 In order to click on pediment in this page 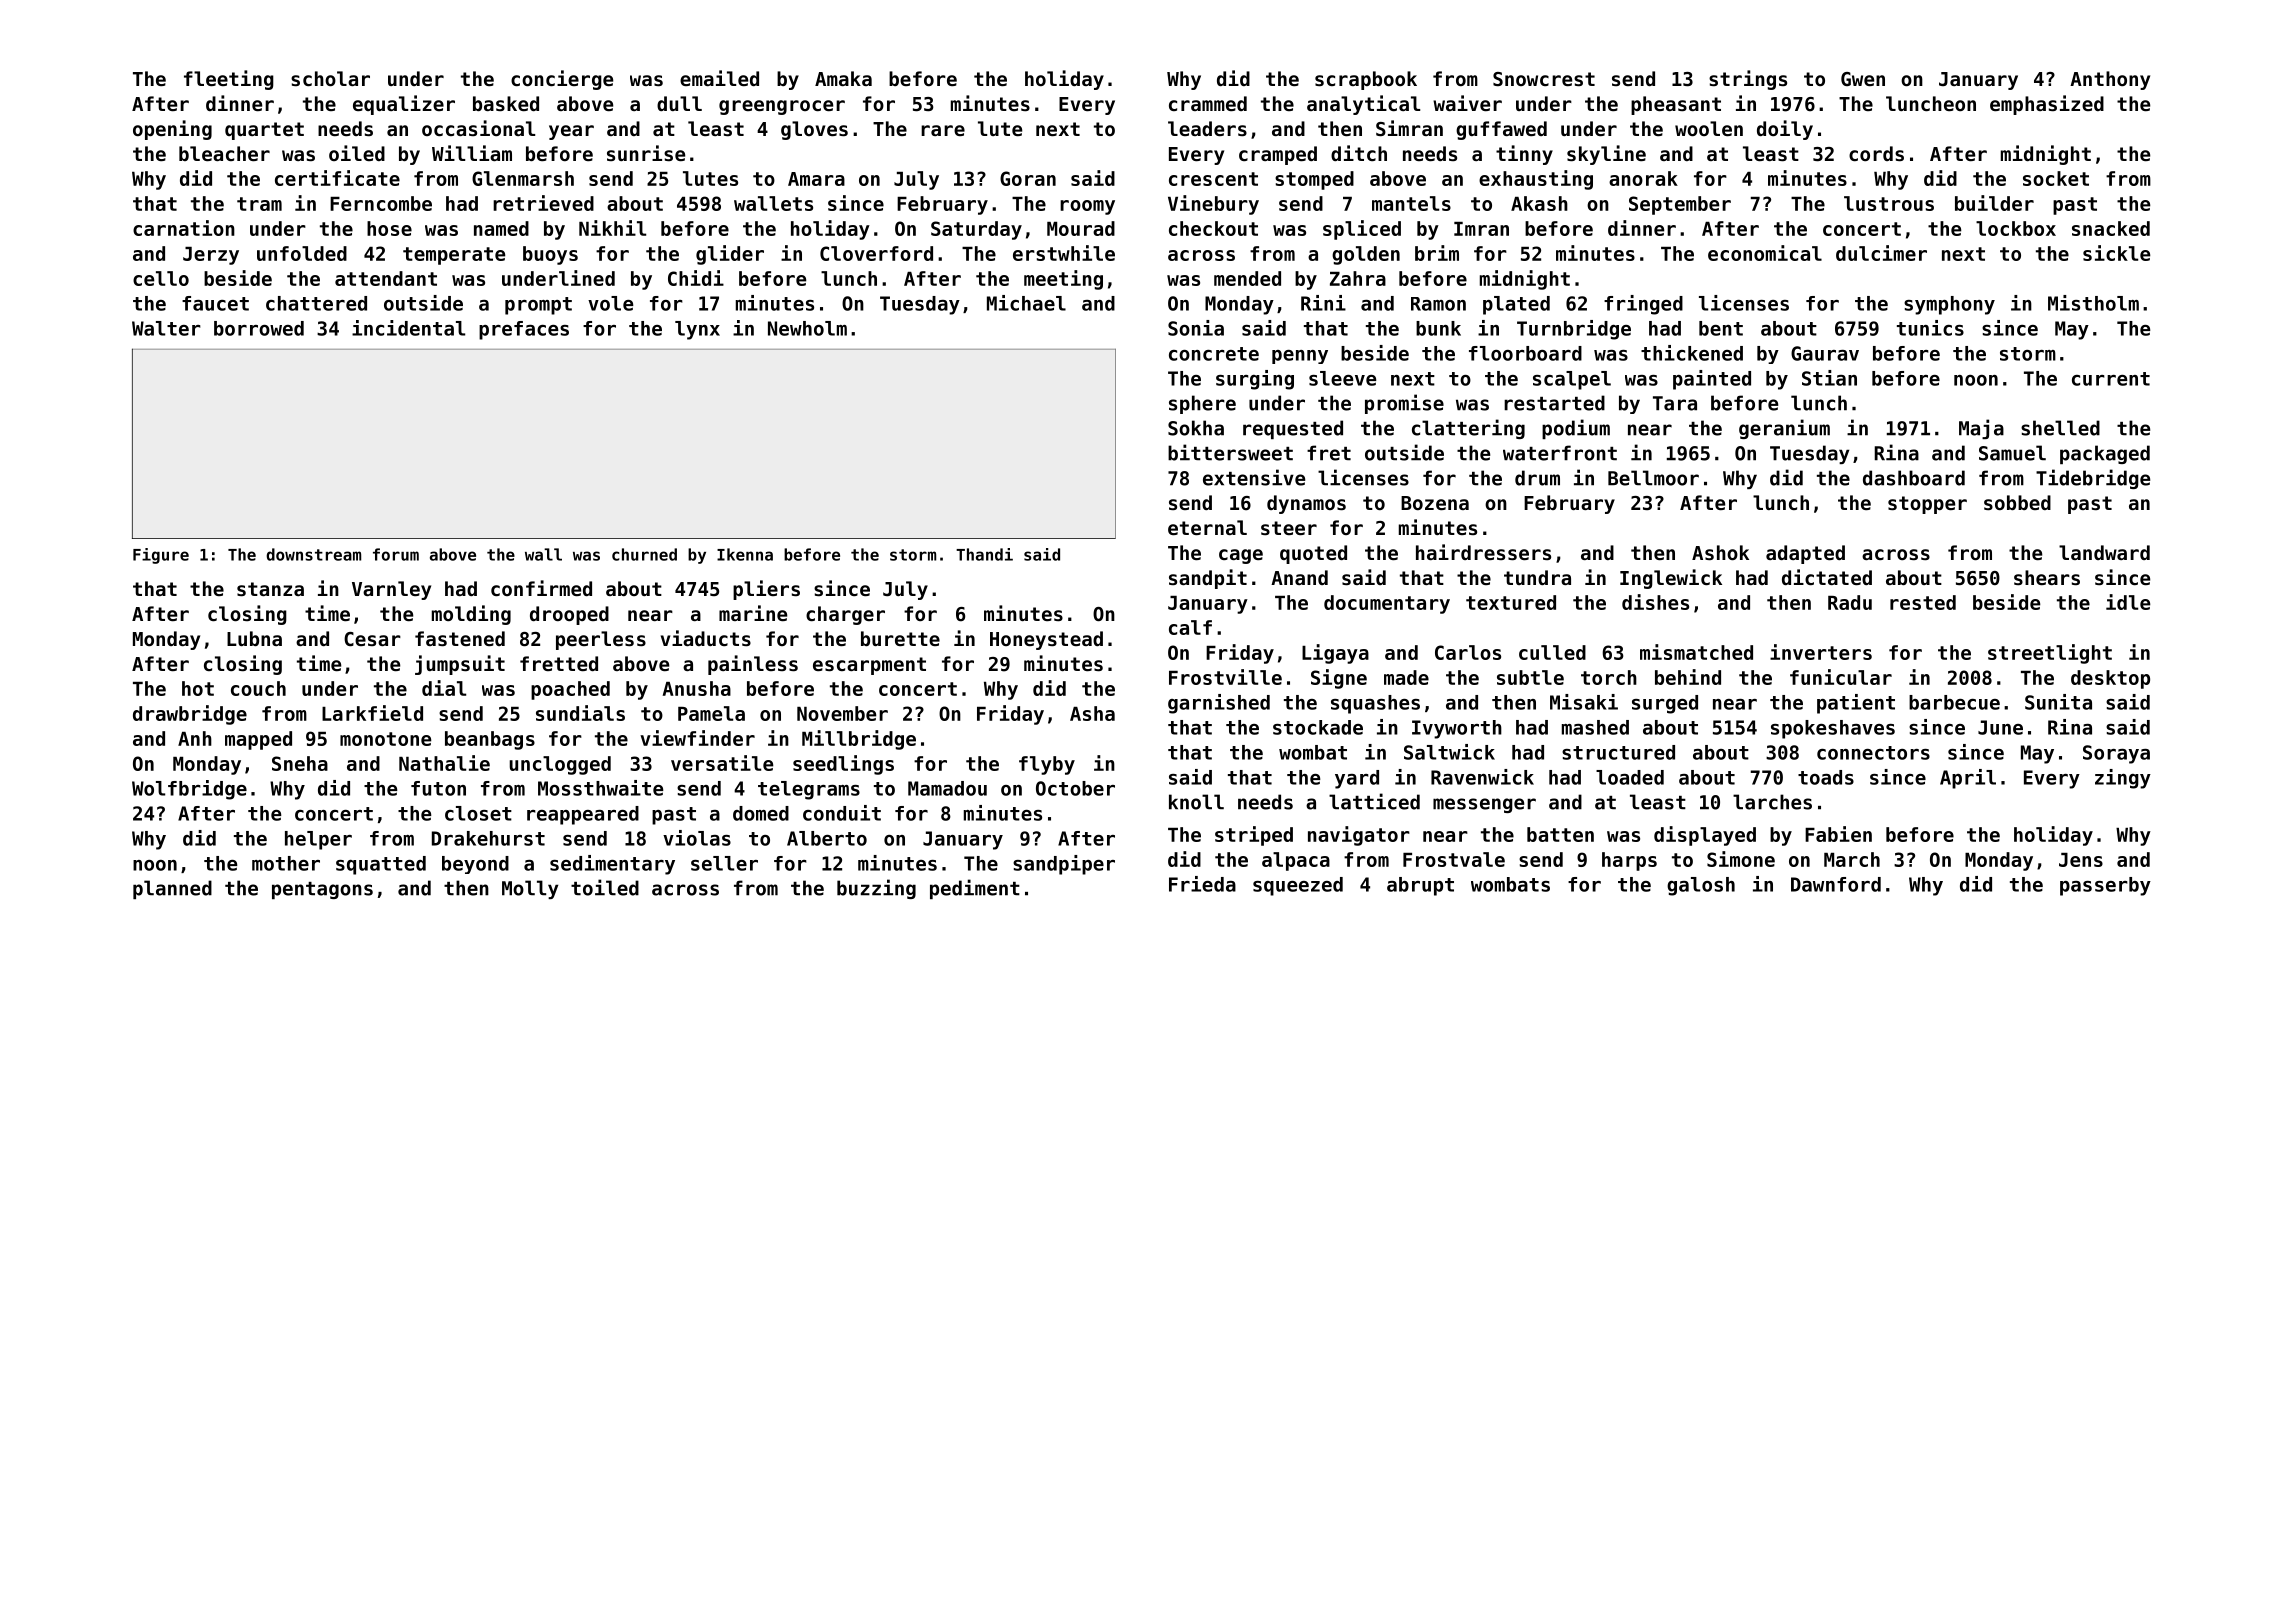, I will do `click(975, 889)`.
